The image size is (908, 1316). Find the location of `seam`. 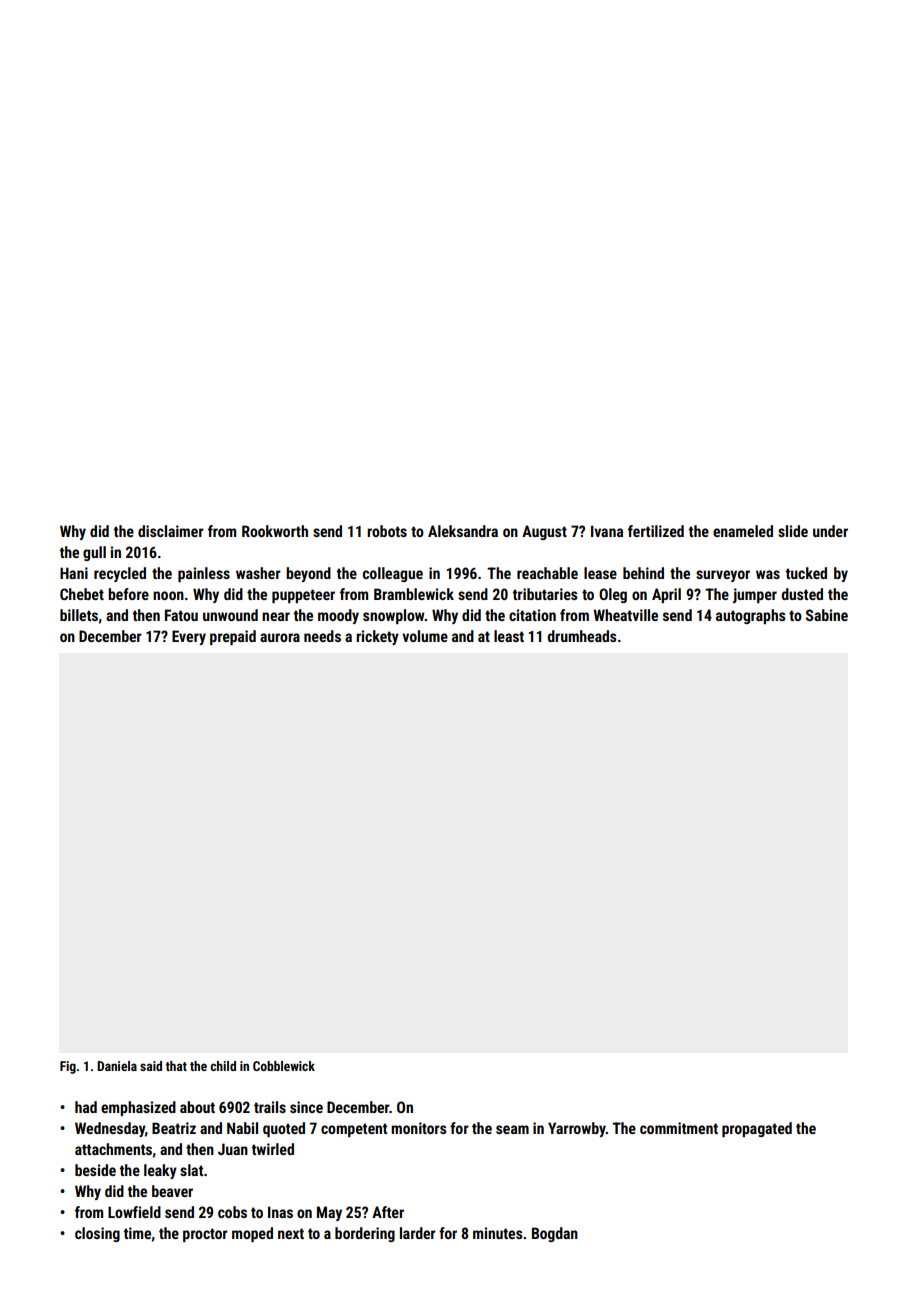

seam is located at coordinates (512, 1129).
